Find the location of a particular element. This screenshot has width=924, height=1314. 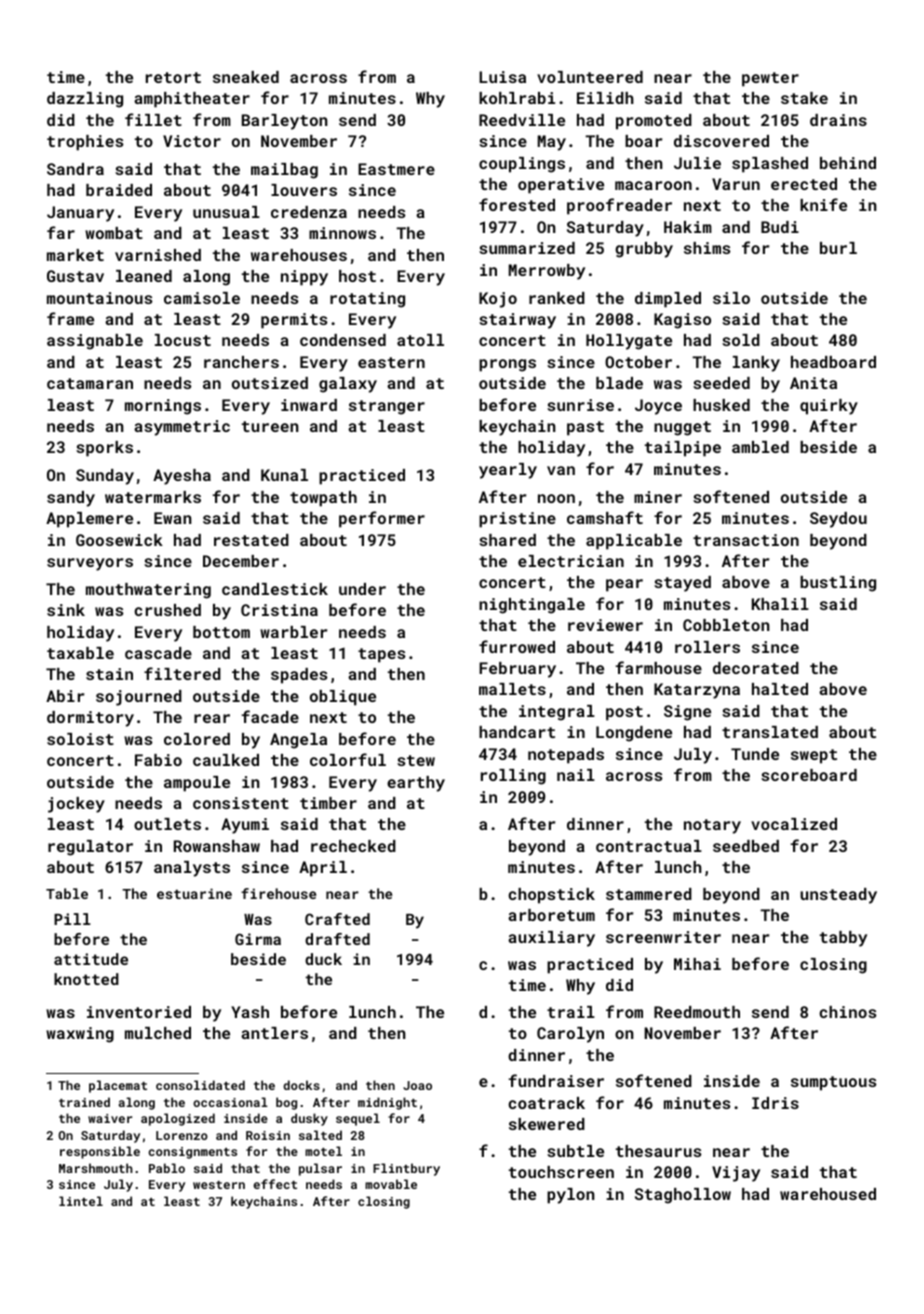

Hollygate is located at coordinates (629, 342).
